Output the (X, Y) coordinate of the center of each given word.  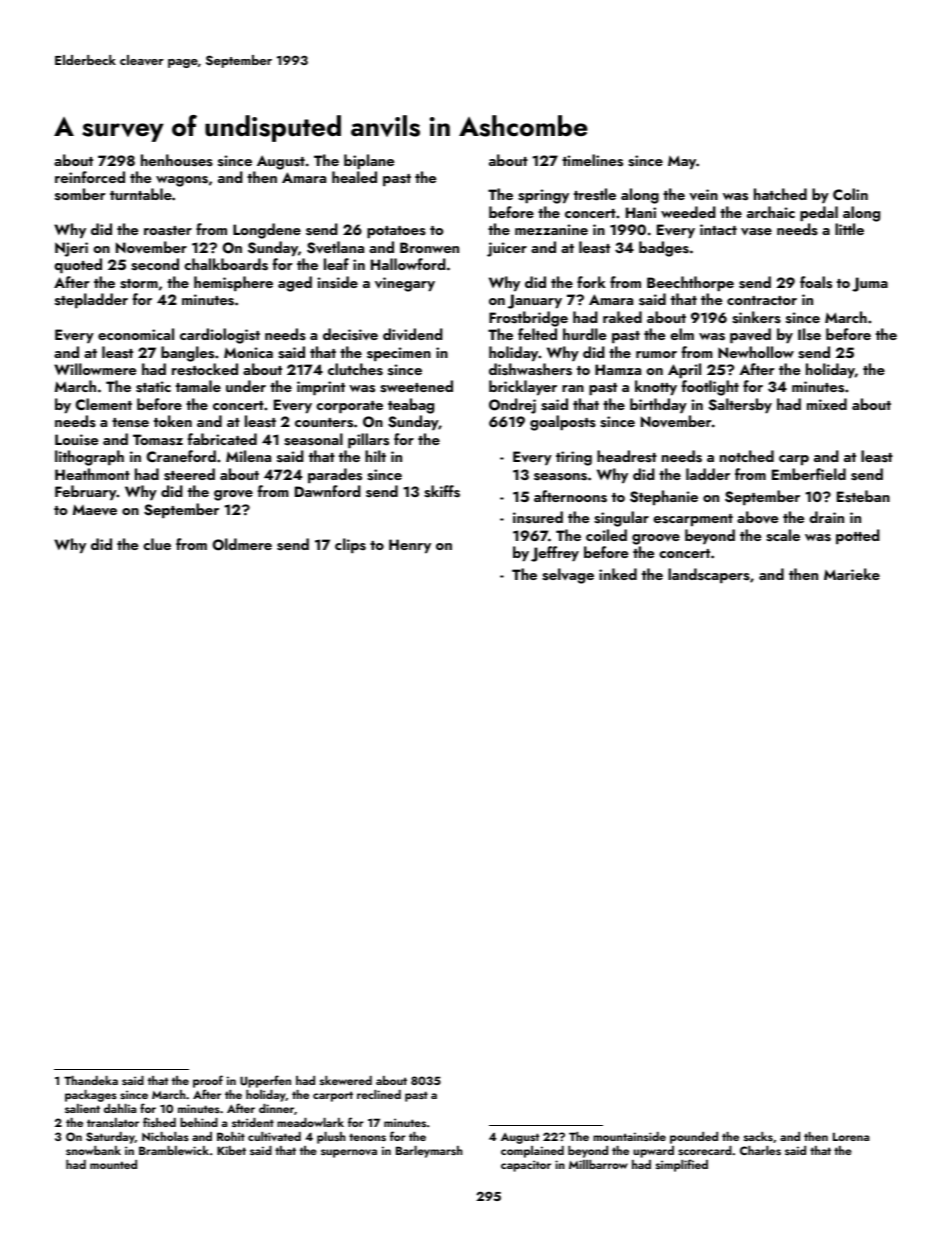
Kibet (231, 1150)
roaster (168, 231)
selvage (568, 576)
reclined (379, 1094)
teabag (411, 406)
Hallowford (408, 264)
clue (157, 544)
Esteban (863, 496)
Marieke (852, 574)
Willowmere (95, 369)
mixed (827, 404)
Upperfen (265, 1081)
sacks (758, 1136)
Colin (850, 194)
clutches (355, 369)
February (86, 493)
